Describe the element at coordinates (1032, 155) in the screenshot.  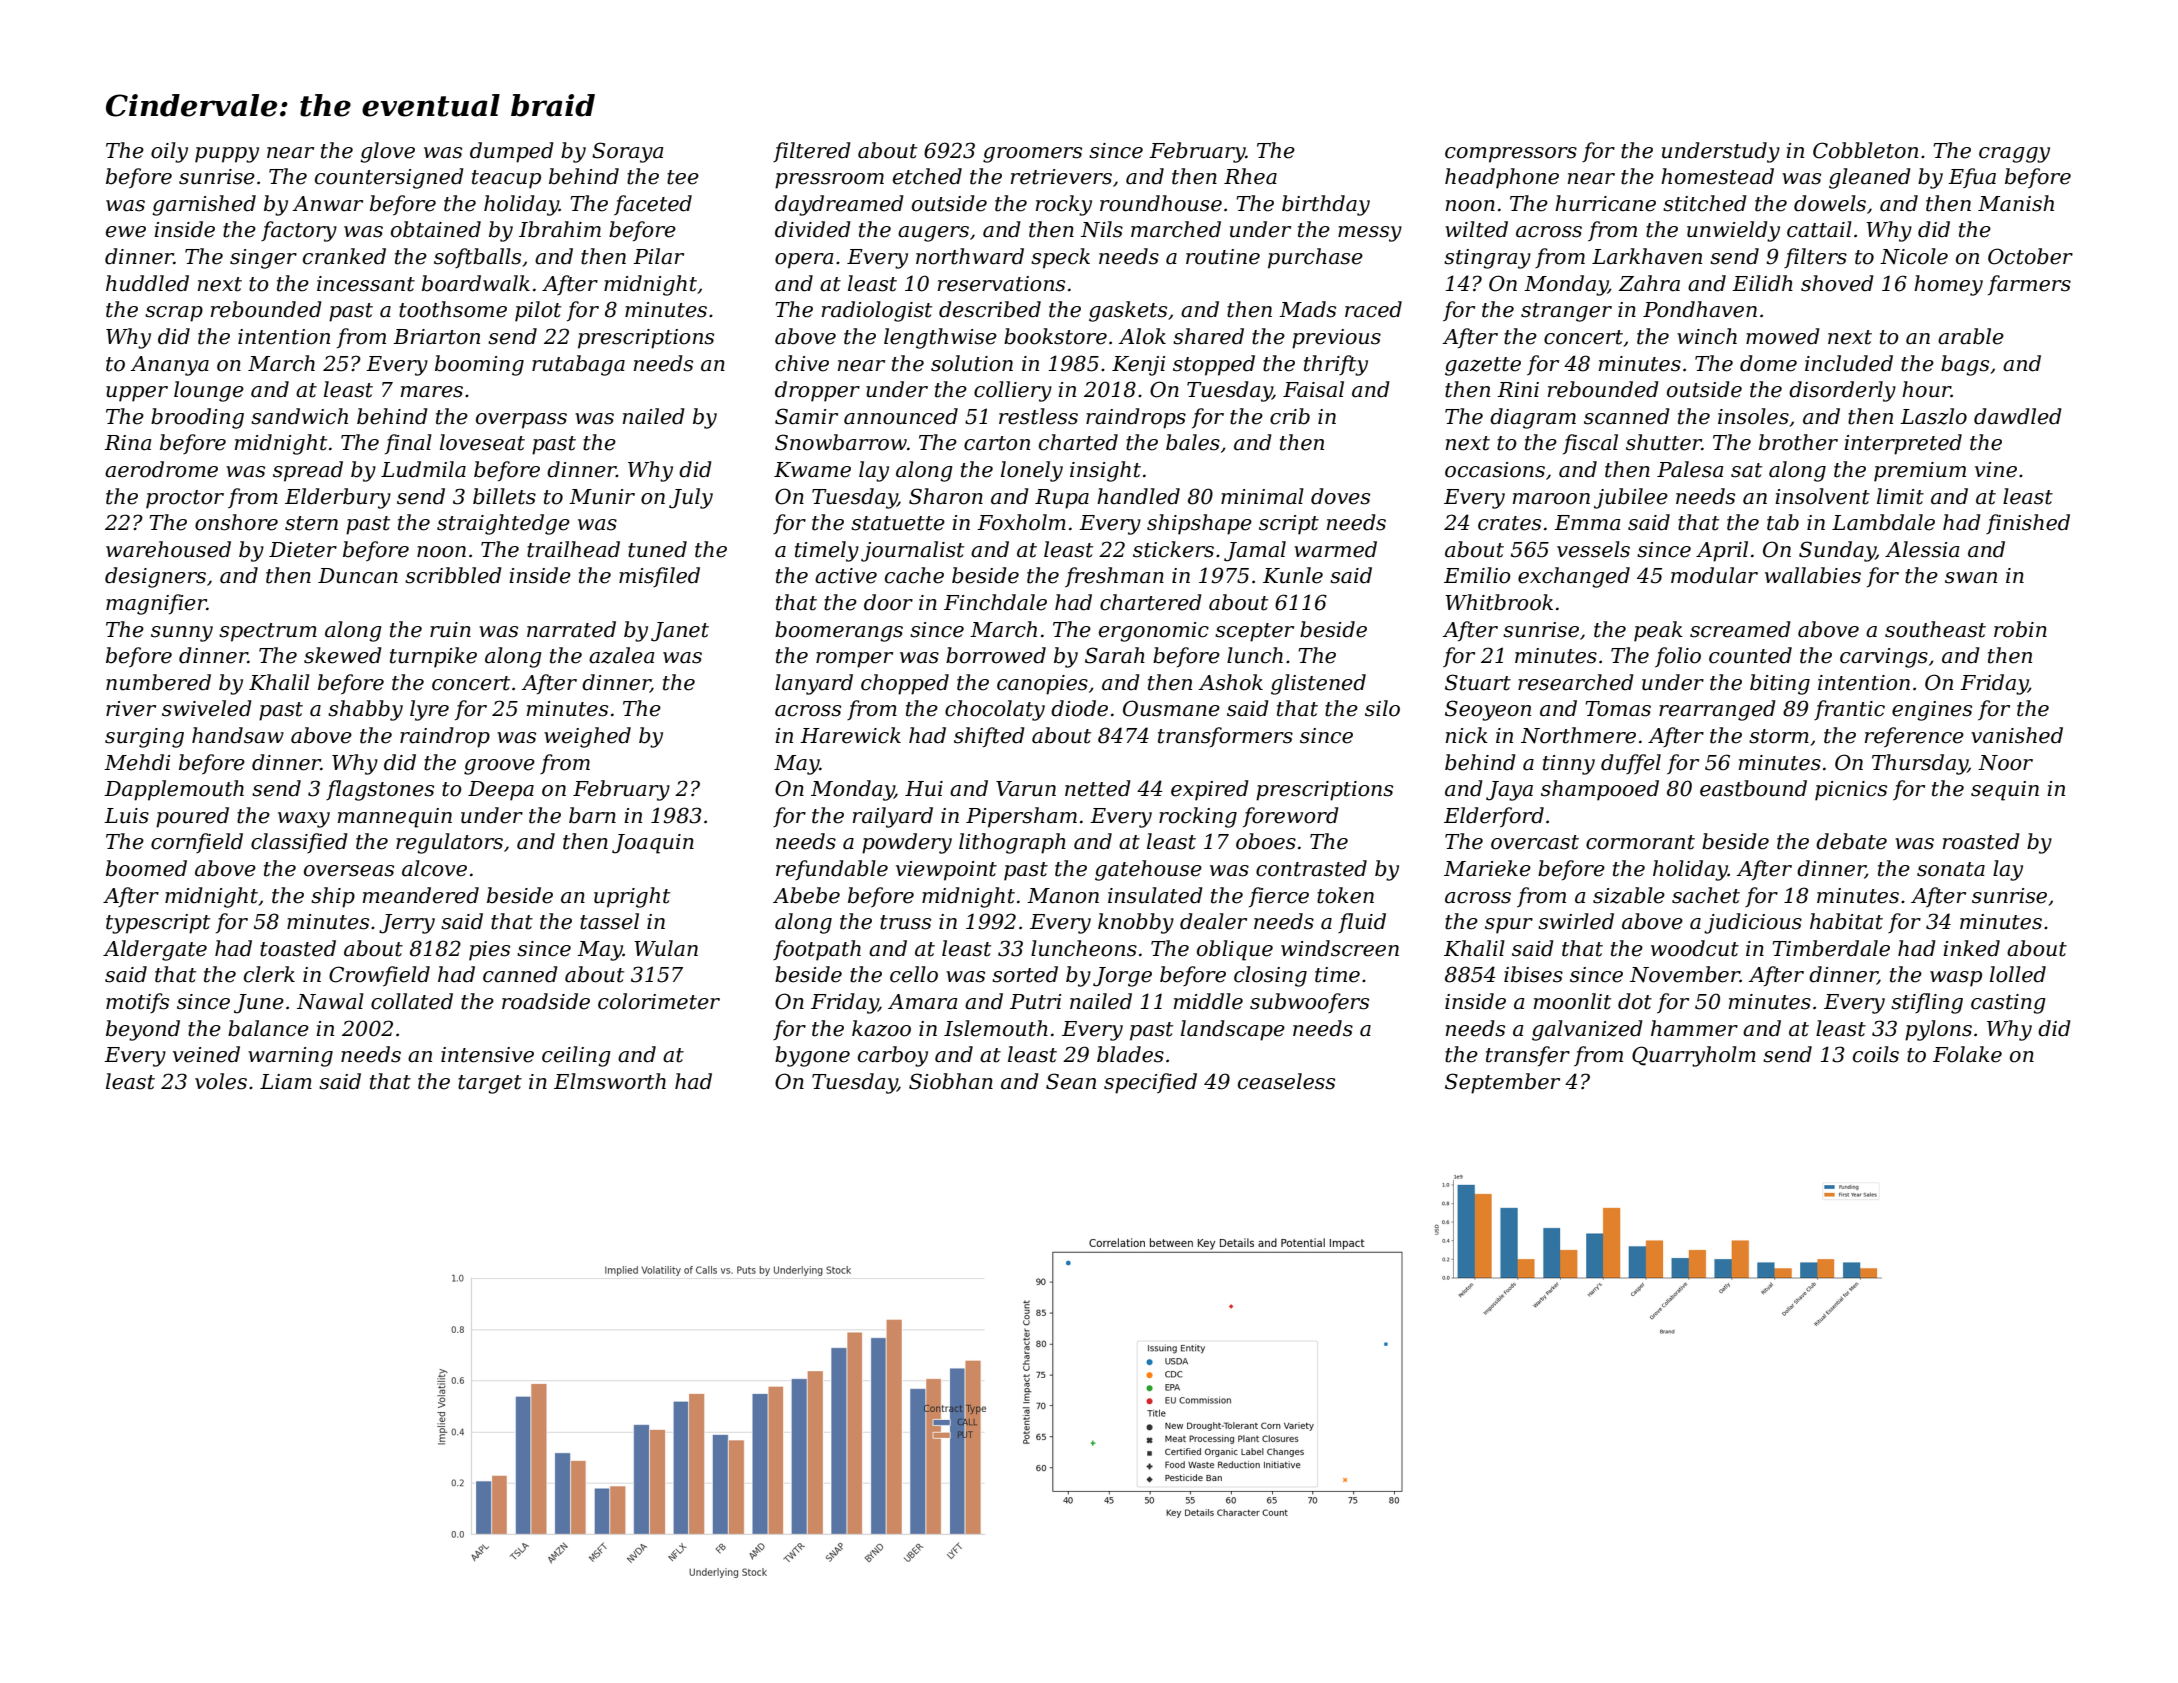
I see `groomers` at that location.
